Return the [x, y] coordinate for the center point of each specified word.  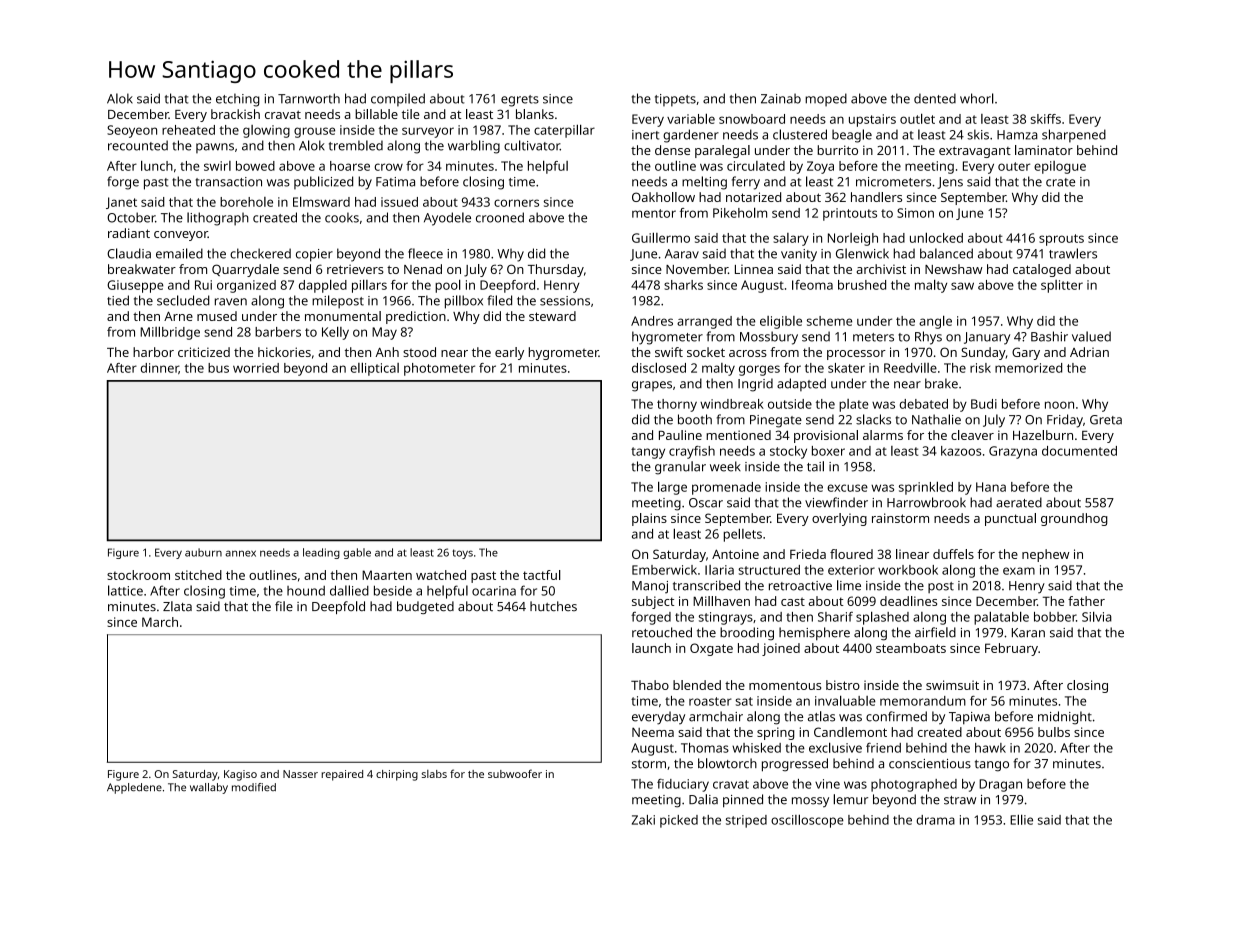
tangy [648, 453]
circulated [756, 166]
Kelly [335, 333]
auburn [203, 552]
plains [649, 519]
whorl [977, 98]
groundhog [1074, 519]
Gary [1026, 353]
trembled [356, 145]
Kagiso [240, 775]
